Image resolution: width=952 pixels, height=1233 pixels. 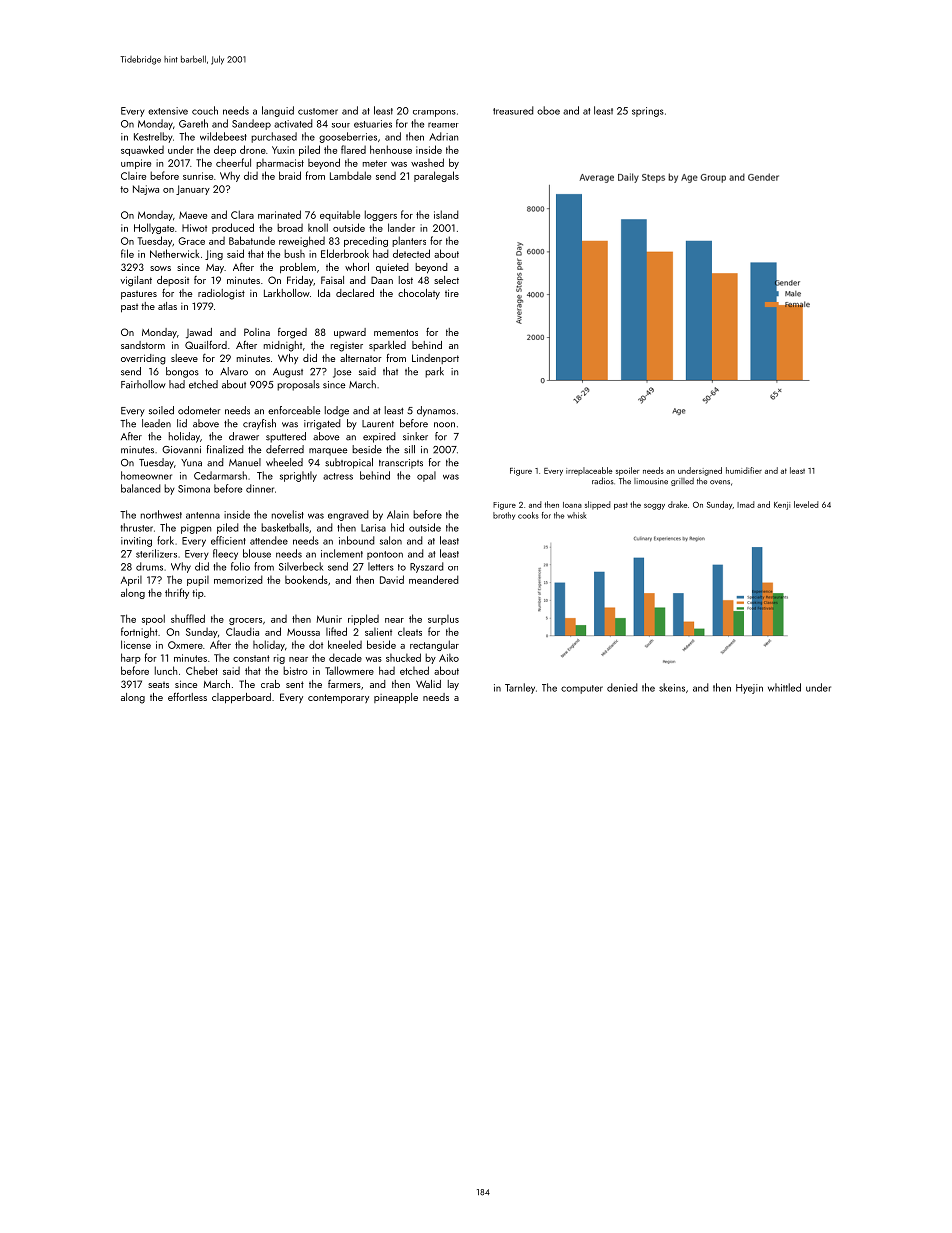 What do you see at coordinates (672, 687) in the screenshot?
I see `skeins` at bounding box center [672, 687].
